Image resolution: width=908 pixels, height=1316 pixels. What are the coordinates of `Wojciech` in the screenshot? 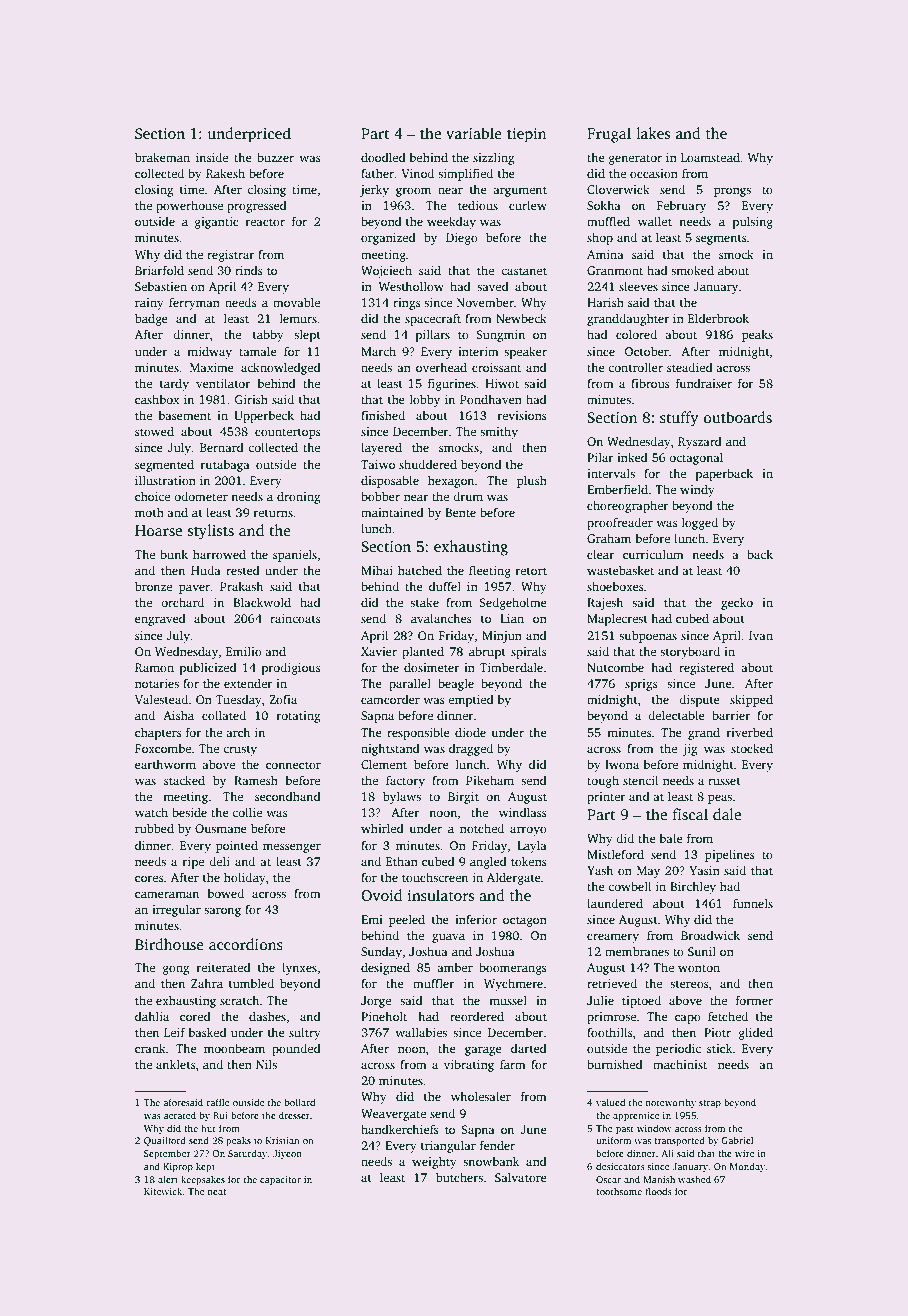 It's located at (386, 271).
